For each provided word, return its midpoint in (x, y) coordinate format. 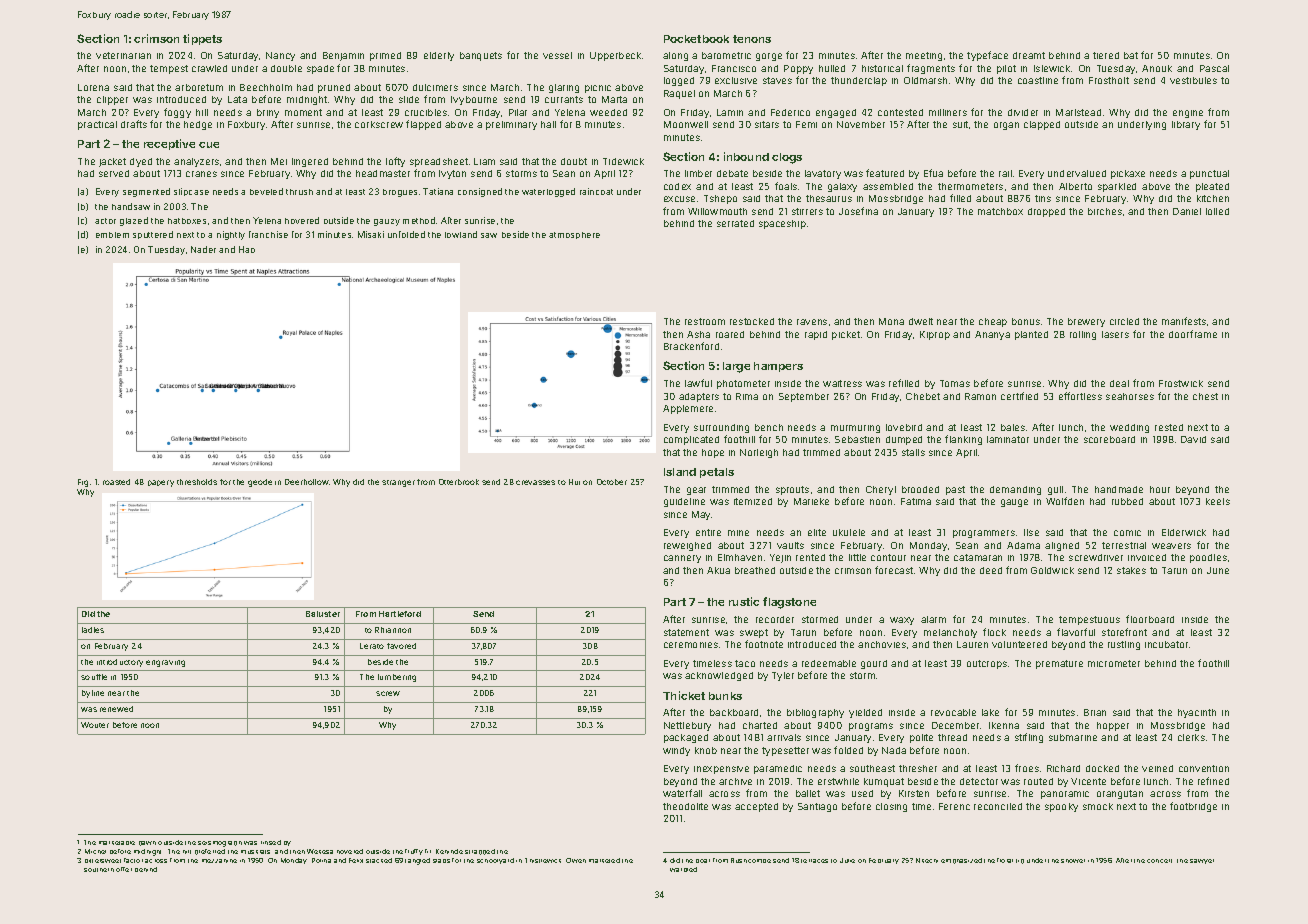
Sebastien (857, 439)
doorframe (1193, 334)
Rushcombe (751, 860)
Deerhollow (307, 482)
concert (1159, 861)
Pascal (1214, 68)
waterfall (682, 793)
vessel (557, 55)
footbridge (1193, 807)
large (736, 367)
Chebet (923, 396)
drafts (134, 124)
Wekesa (320, 851)
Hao (247, 249)
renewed (116, 709)
